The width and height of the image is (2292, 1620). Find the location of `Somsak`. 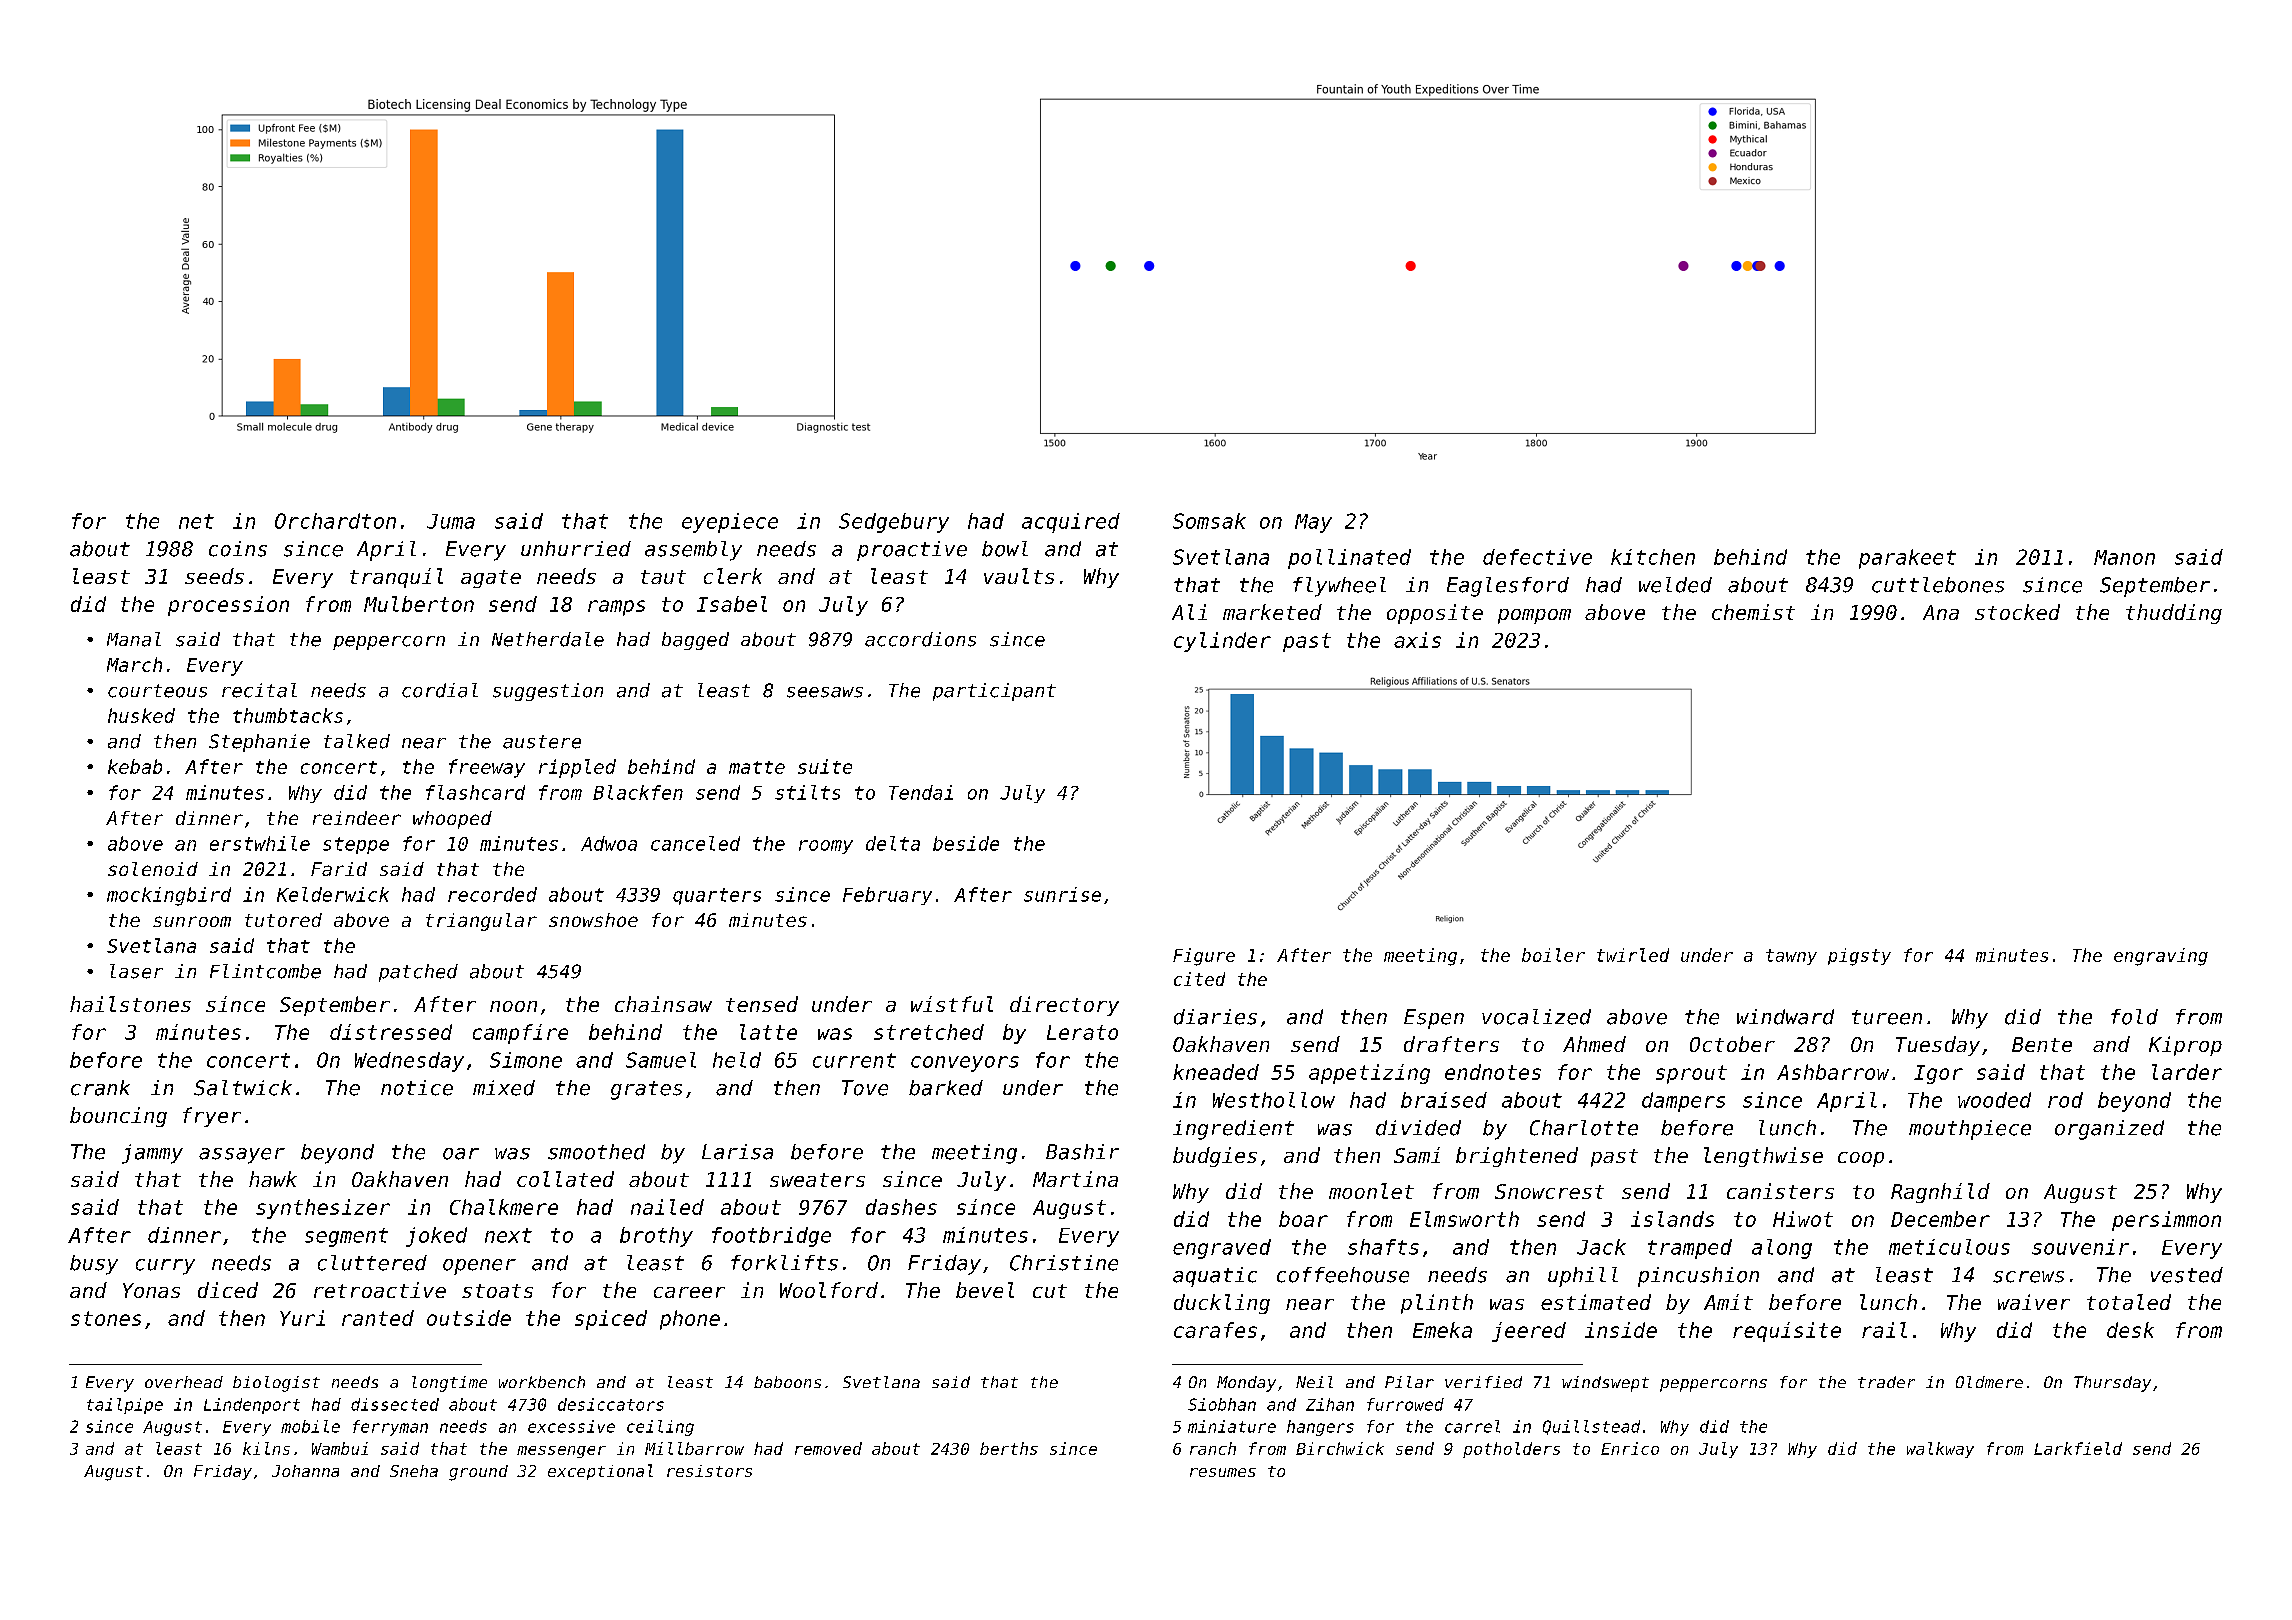

Somsak is located at coordinates (1209, 521).
